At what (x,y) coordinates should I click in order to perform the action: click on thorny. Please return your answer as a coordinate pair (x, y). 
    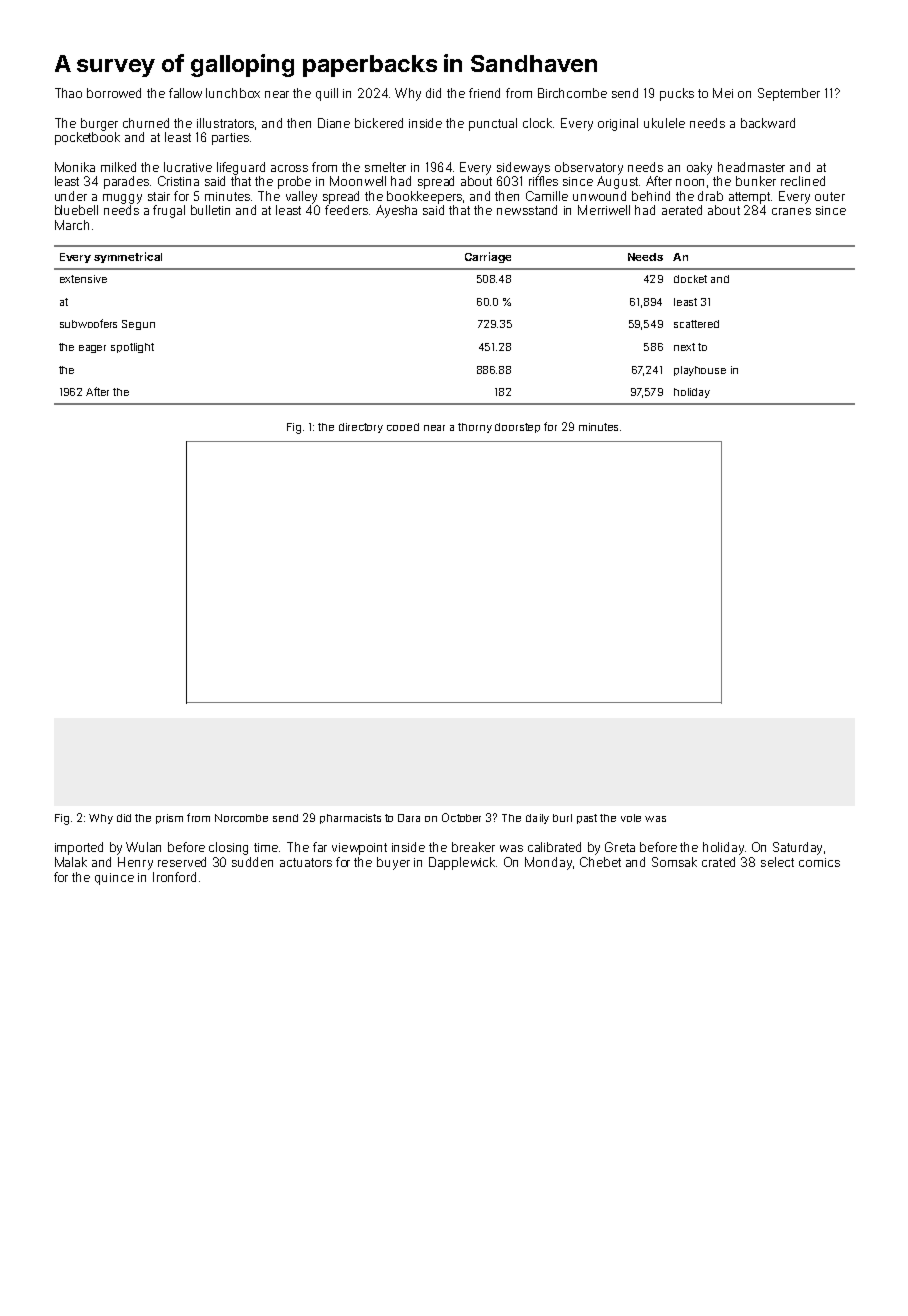
    Looking at the image, I should click on (475, 428).
